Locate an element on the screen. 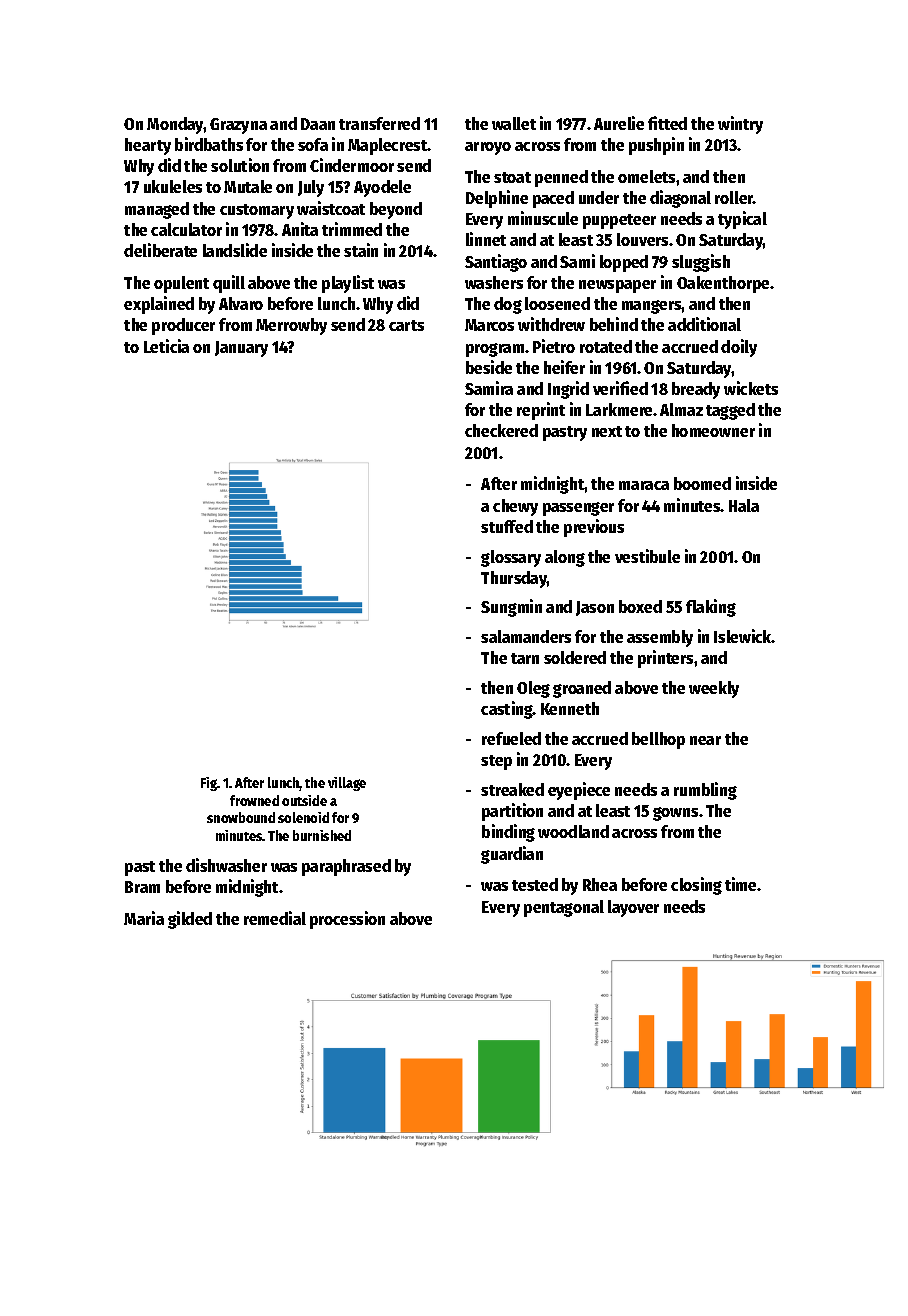 The image size is (908, 1316). transferred is located at coordinates (379, 123).
